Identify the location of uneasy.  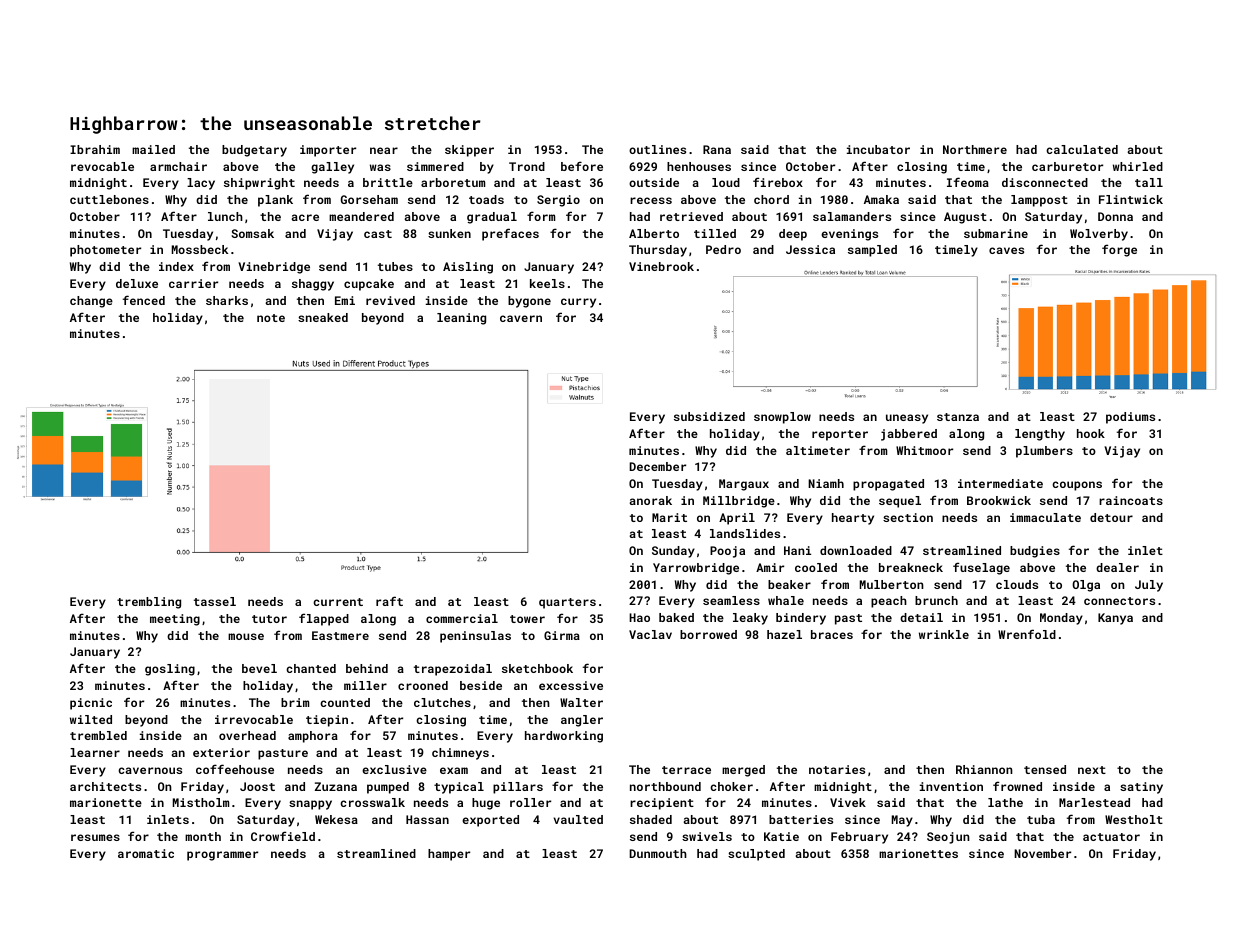
(907, 419).
